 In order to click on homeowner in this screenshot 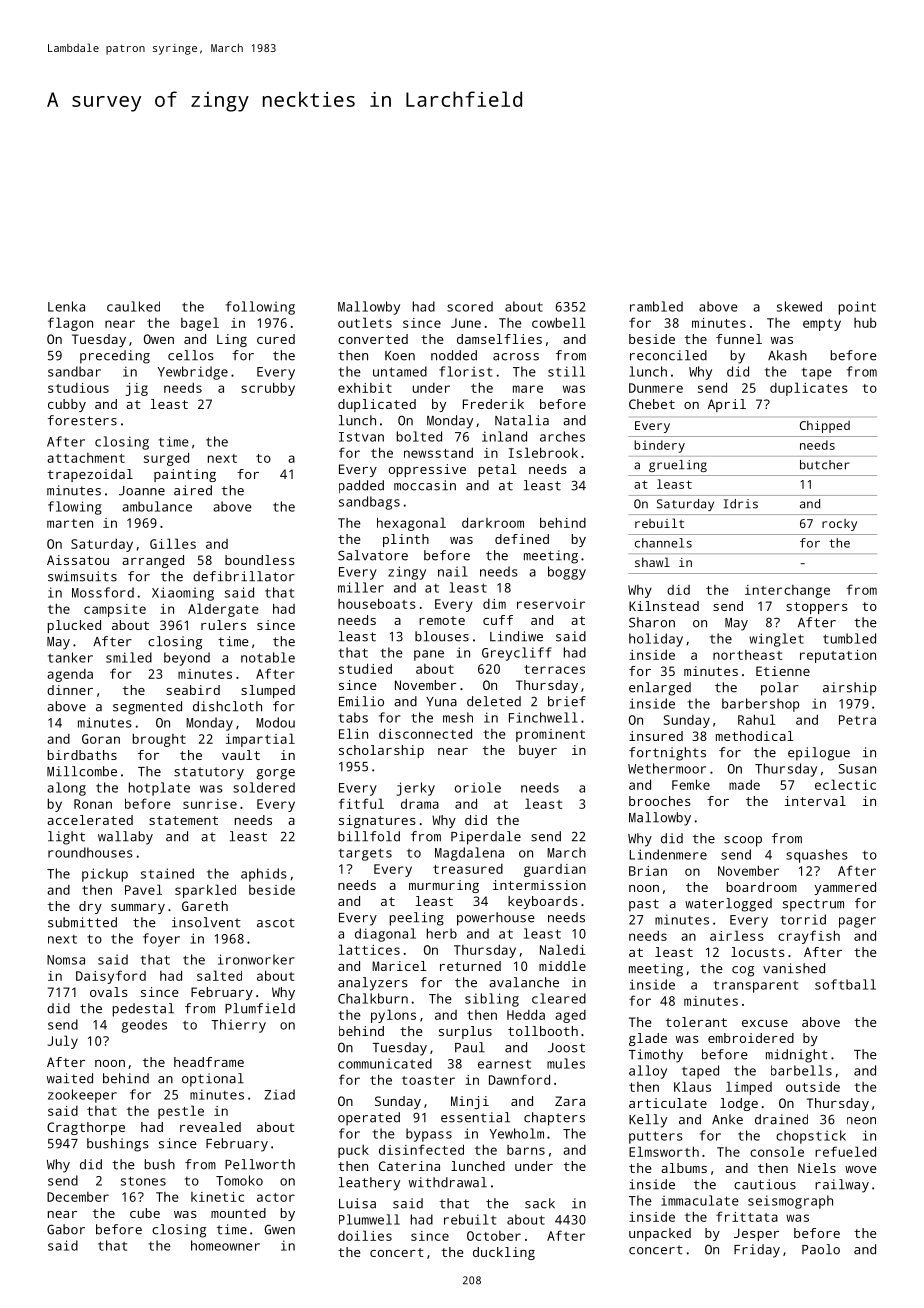, I will do `click(225, 1245)`.
